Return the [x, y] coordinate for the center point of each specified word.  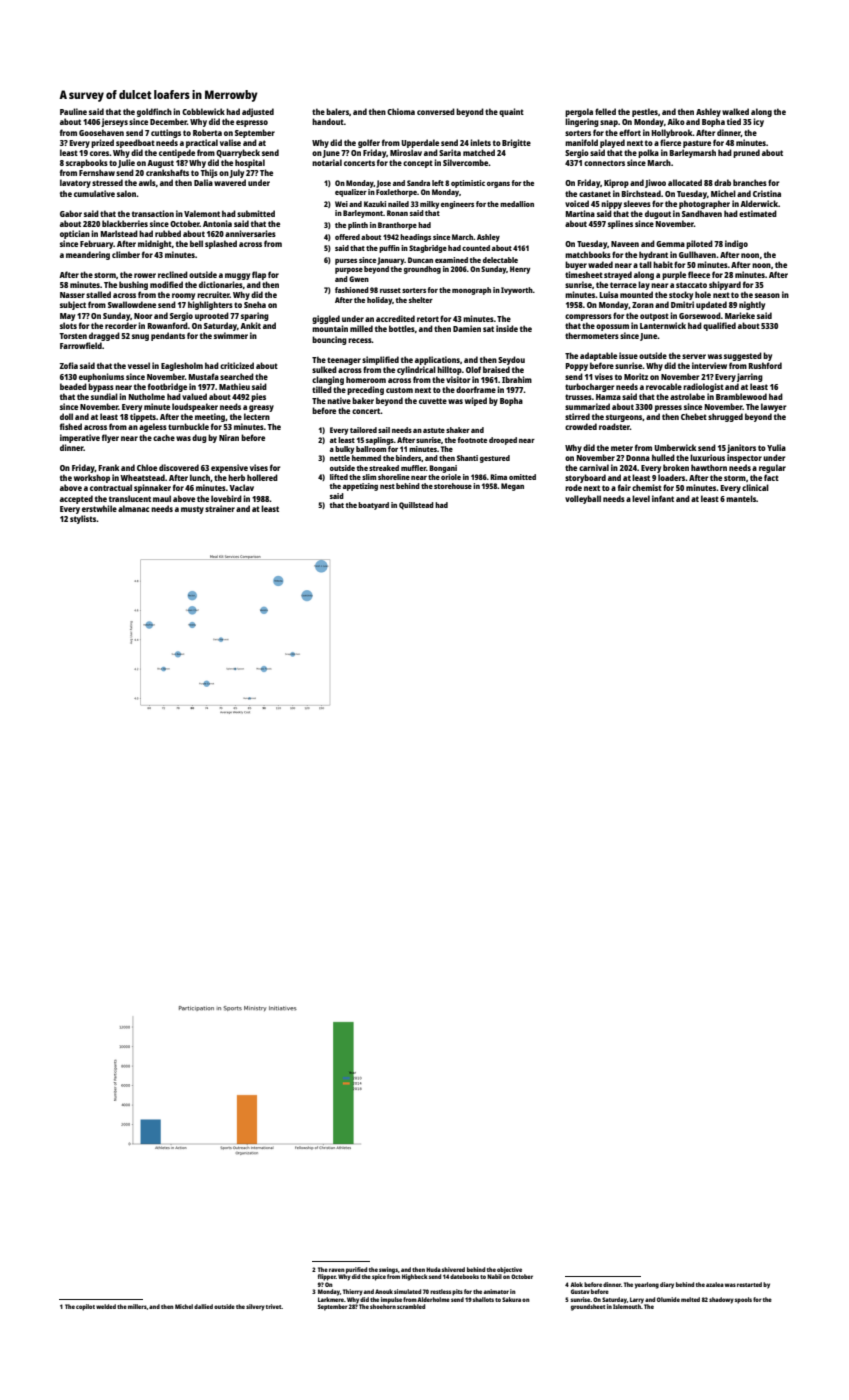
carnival [594, 467]
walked [735, 111]
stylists [83, 519]
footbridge [167, 387]
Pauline [73, 111]
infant [663, 498]
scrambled [411, 1306]
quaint [511, 112]
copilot [85, 1307]
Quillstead [416, 506]
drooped [503, 441]
